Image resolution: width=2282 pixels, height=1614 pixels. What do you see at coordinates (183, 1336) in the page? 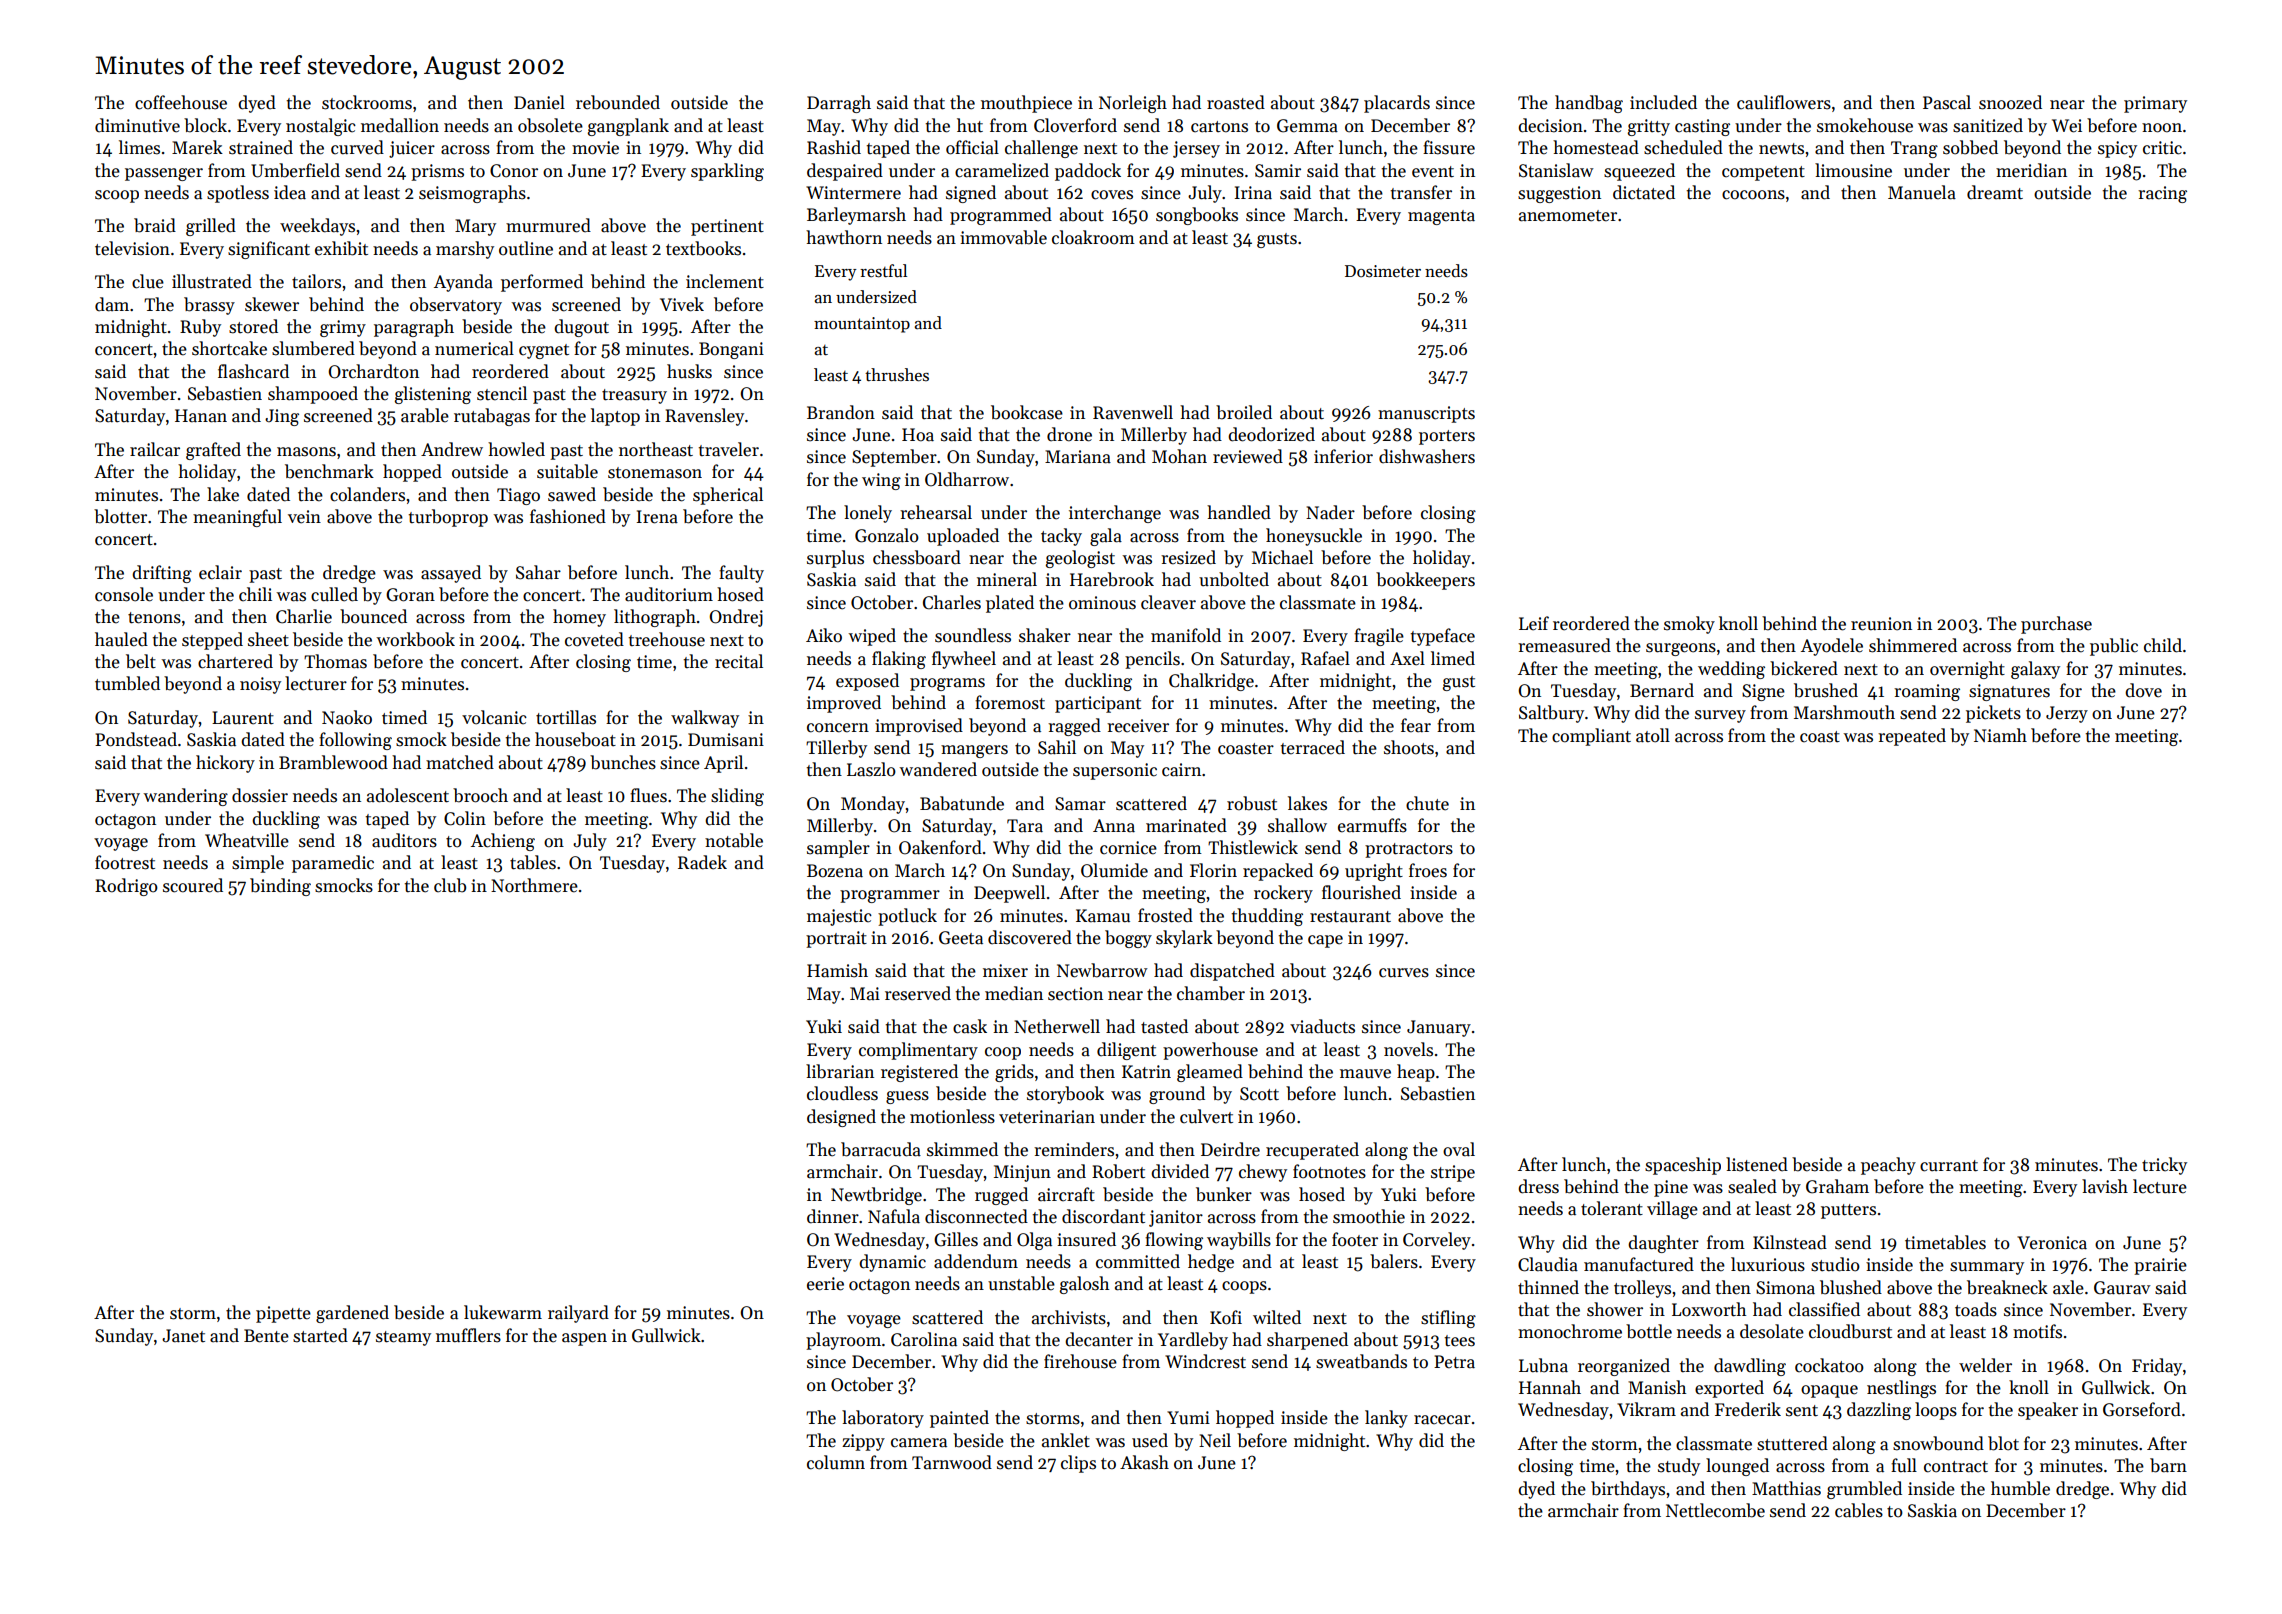
I see `Janet` at bounding box center [183, 1336].
